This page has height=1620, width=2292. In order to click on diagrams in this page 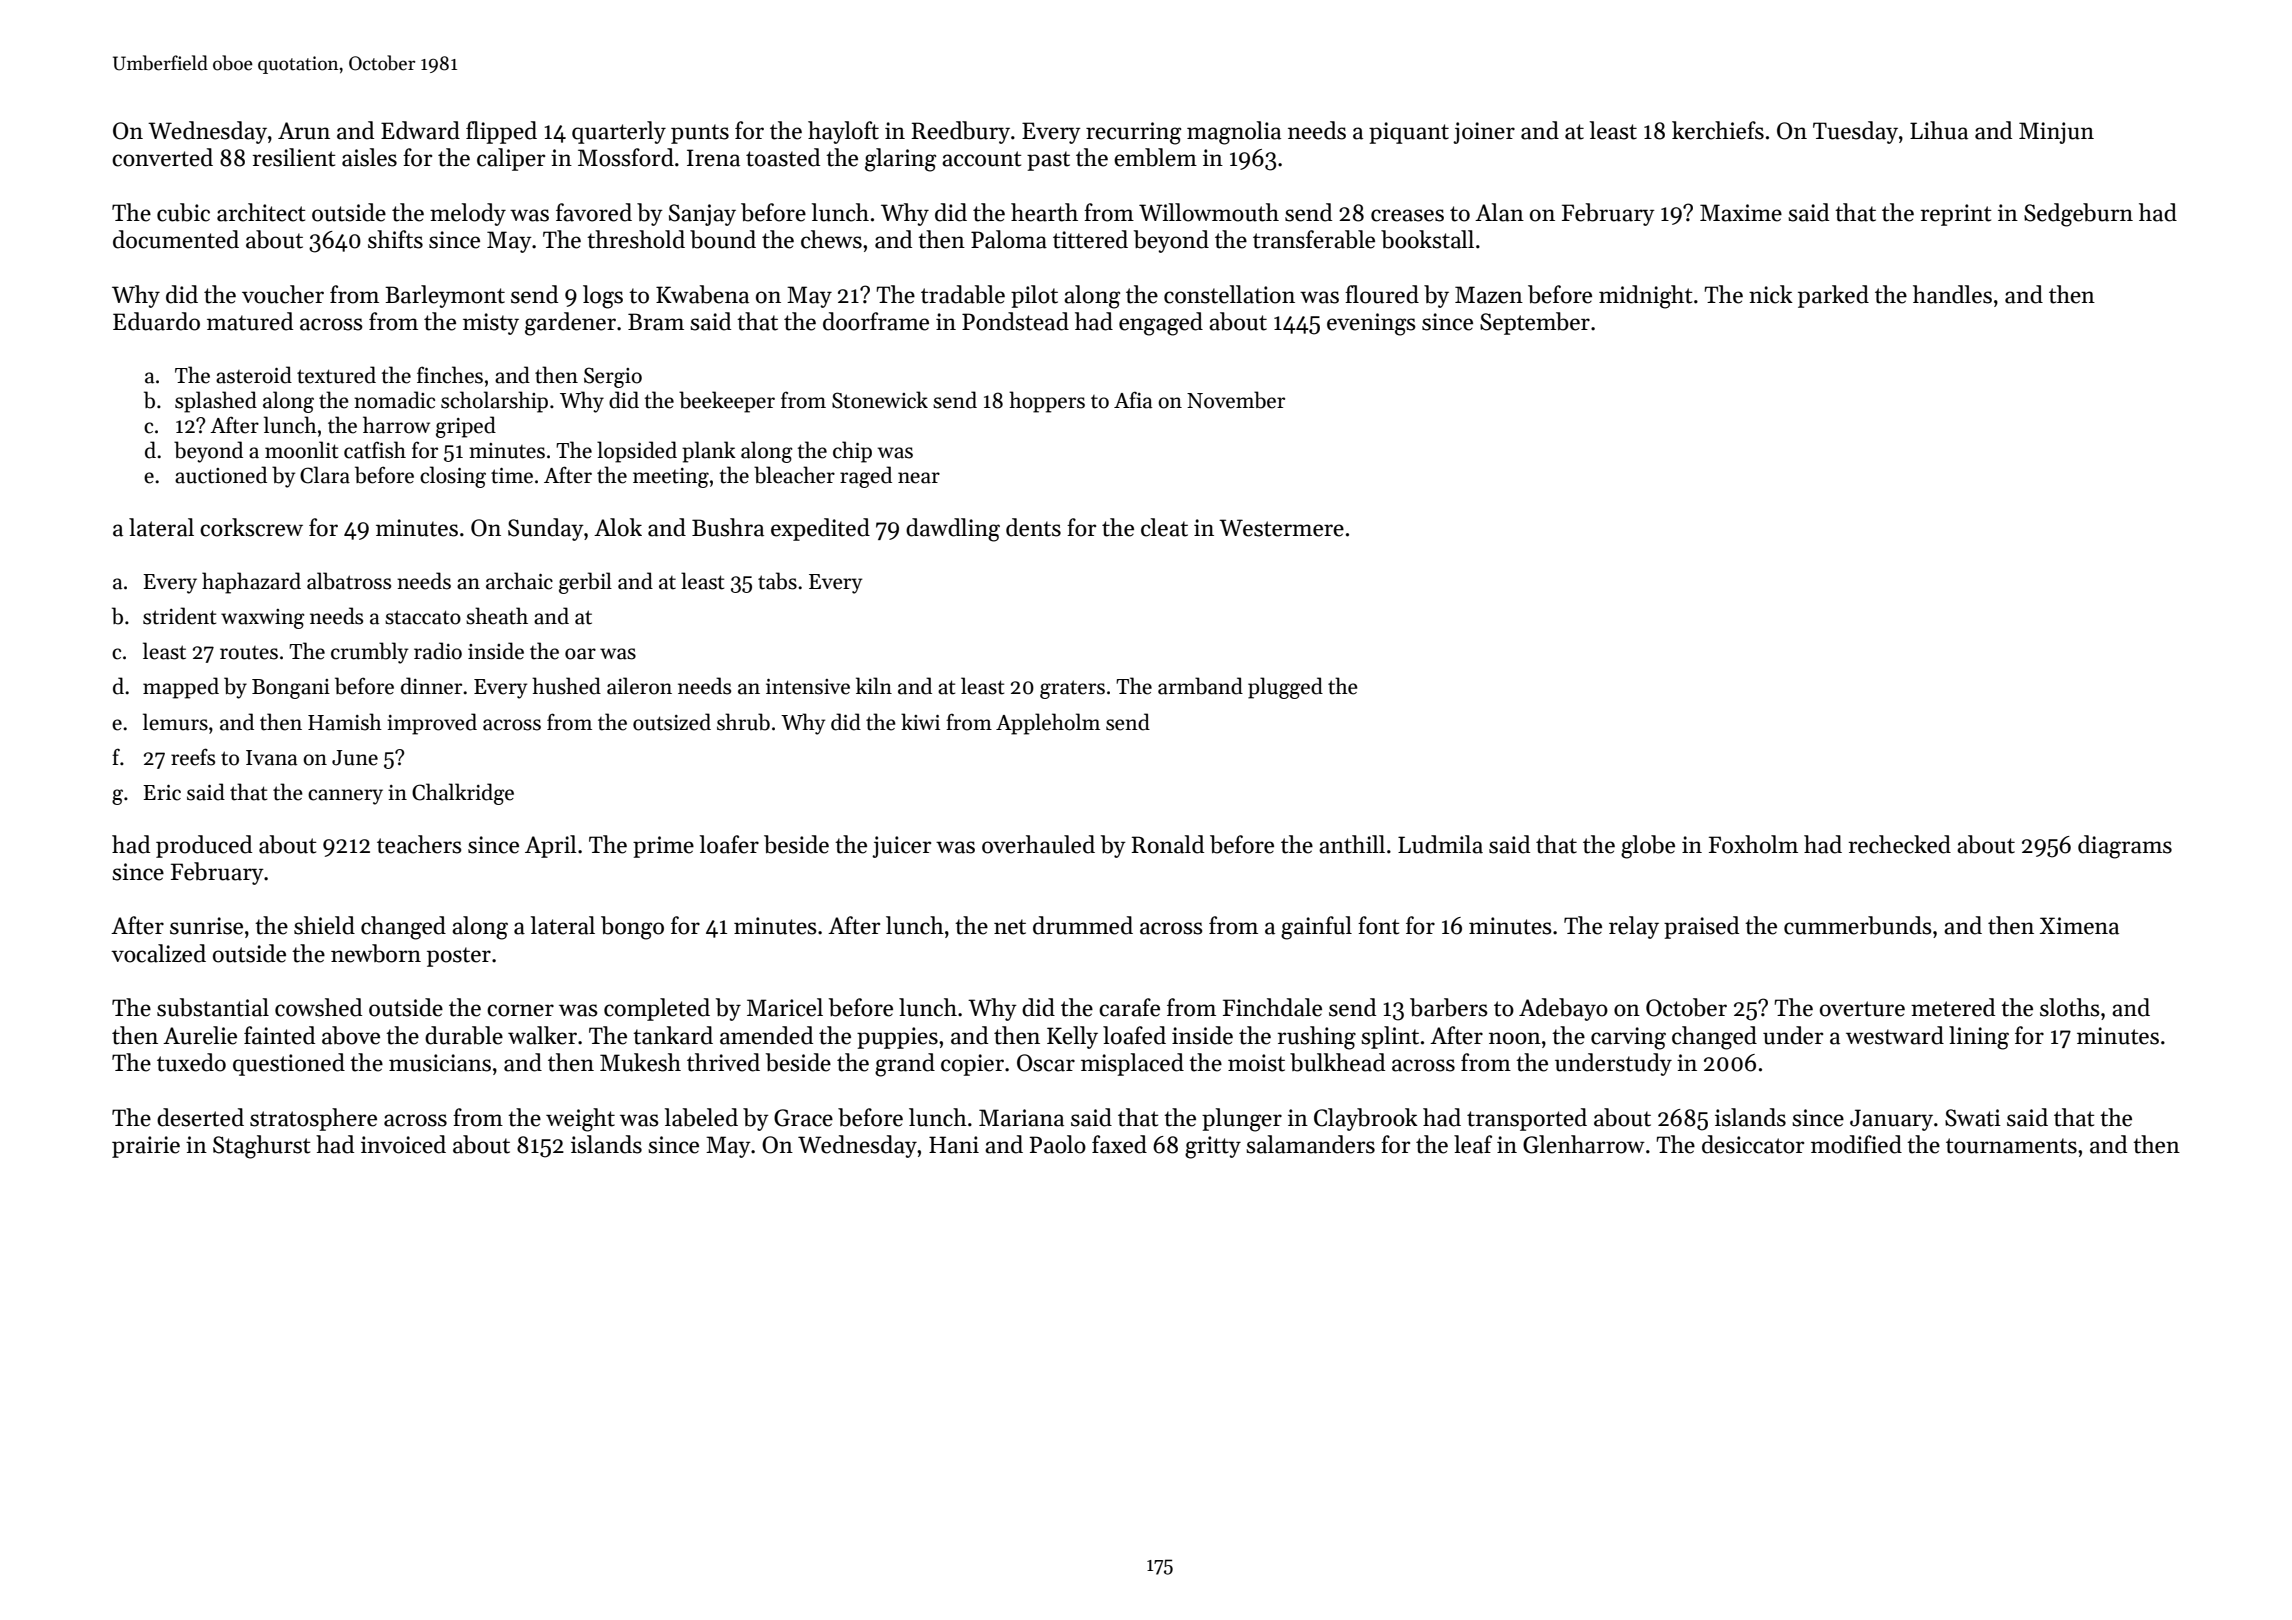, I will do `click(2125, 847)`.
